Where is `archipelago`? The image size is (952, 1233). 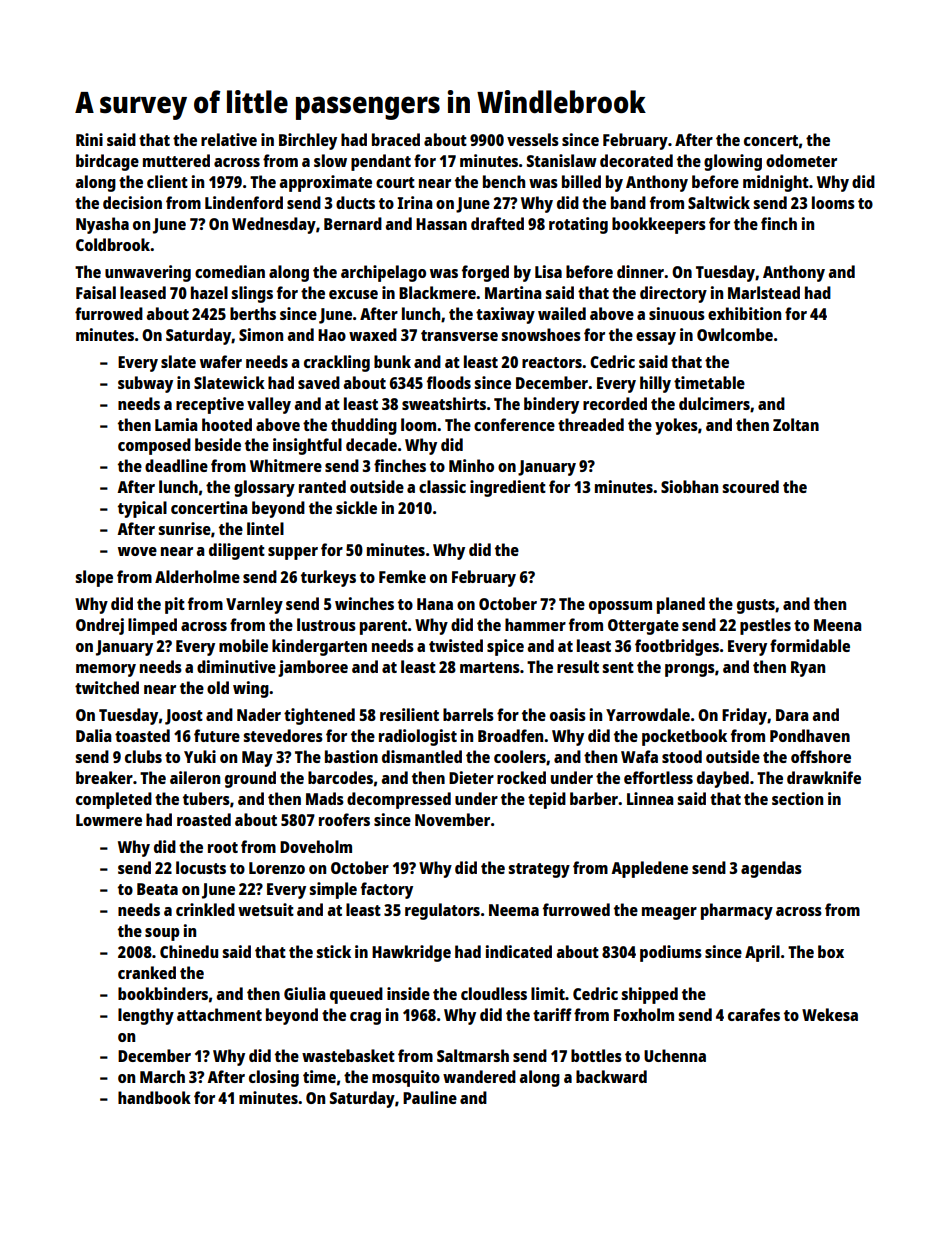 archipelago is located at coordinates (383, 273).
